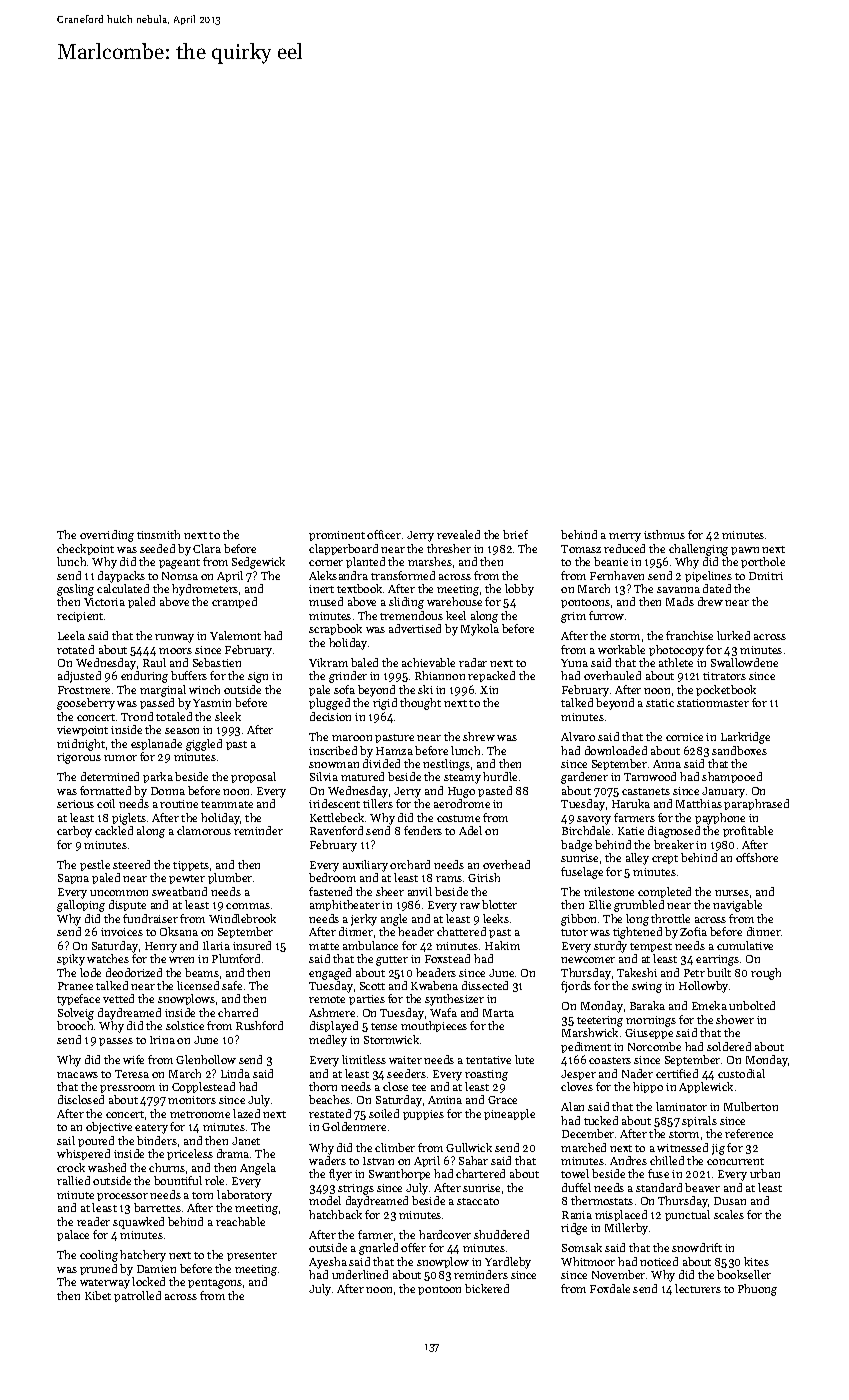 The height and width of the document is (1400, 849). What do you see at coordinates (158, 534) in the document?
I see `tinsmith` at bounding box center [158, 534].
